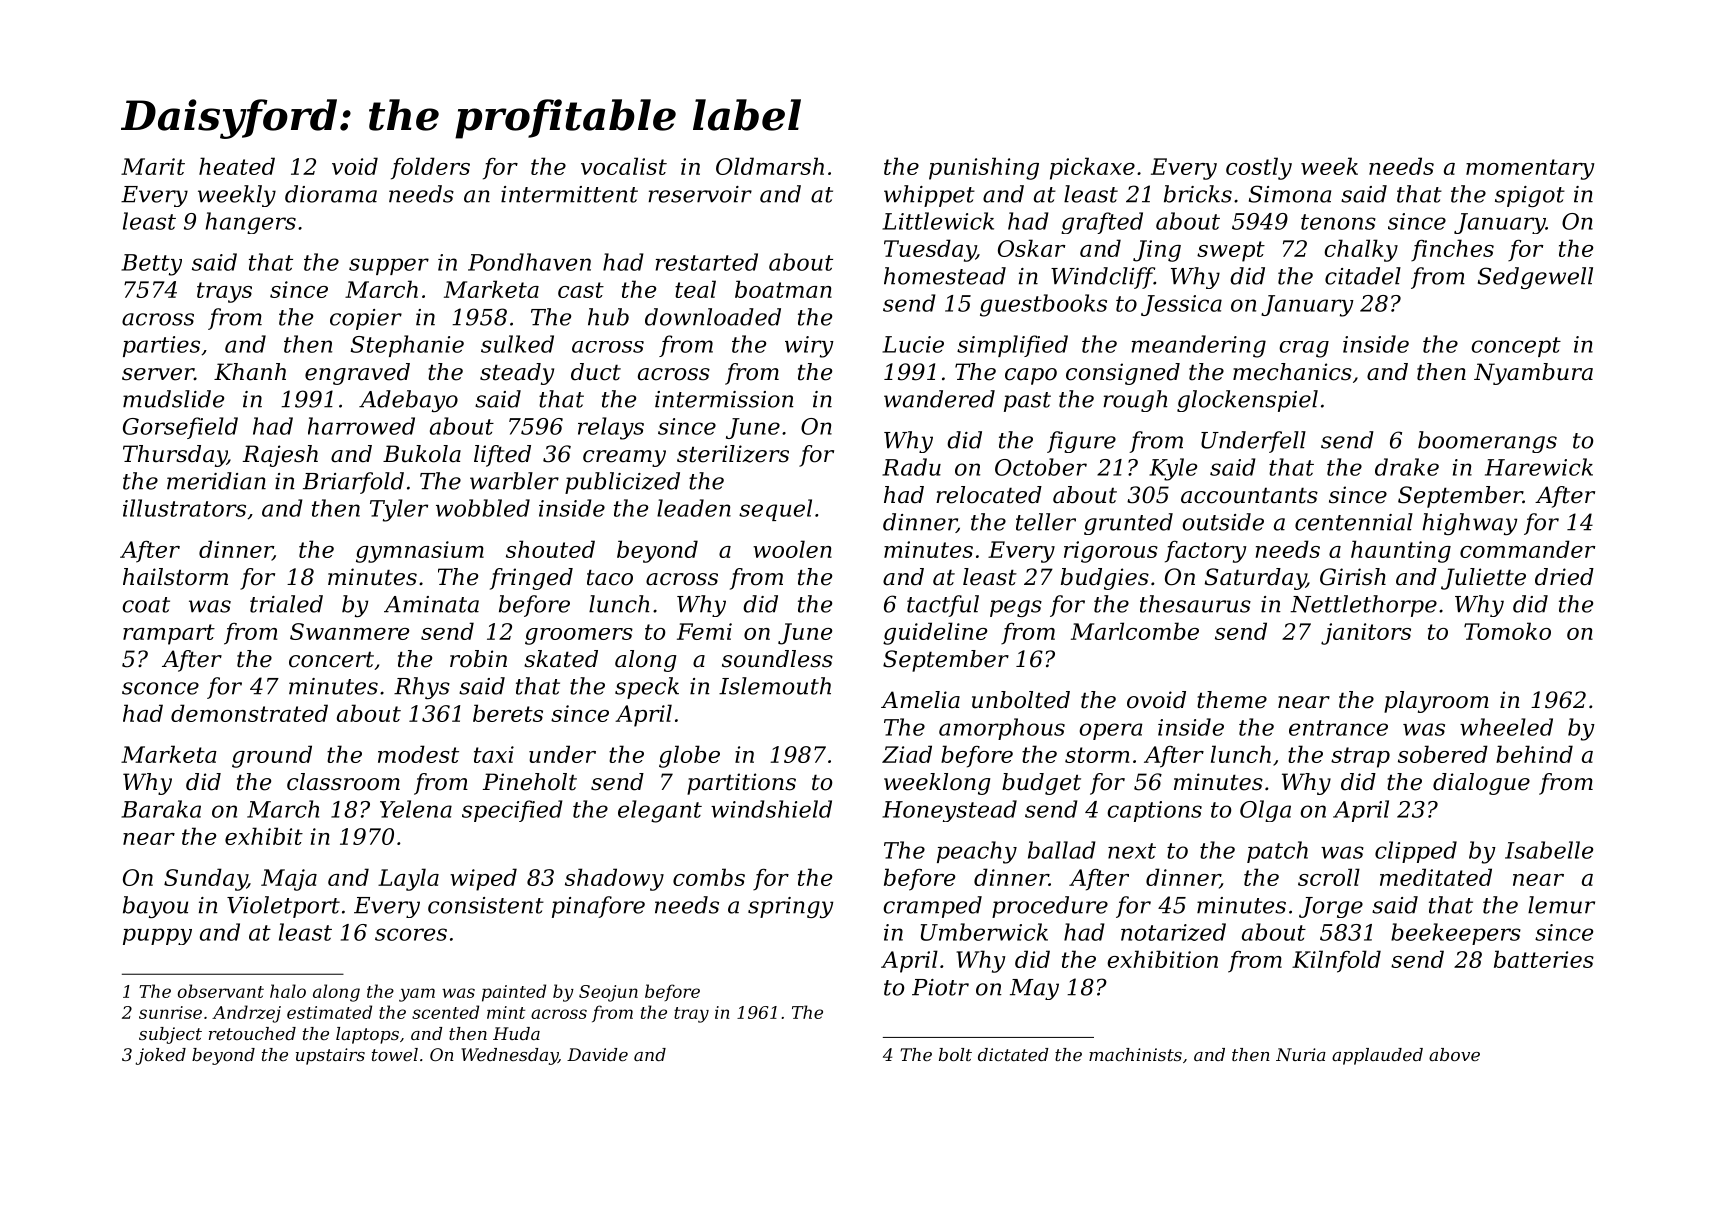 Image resolution: width=1716 pixels, height=1213 pixels. What do you see at coordinates (146, 605) in the screenshot?
I see `coat` at bounding box center [146, 605].
